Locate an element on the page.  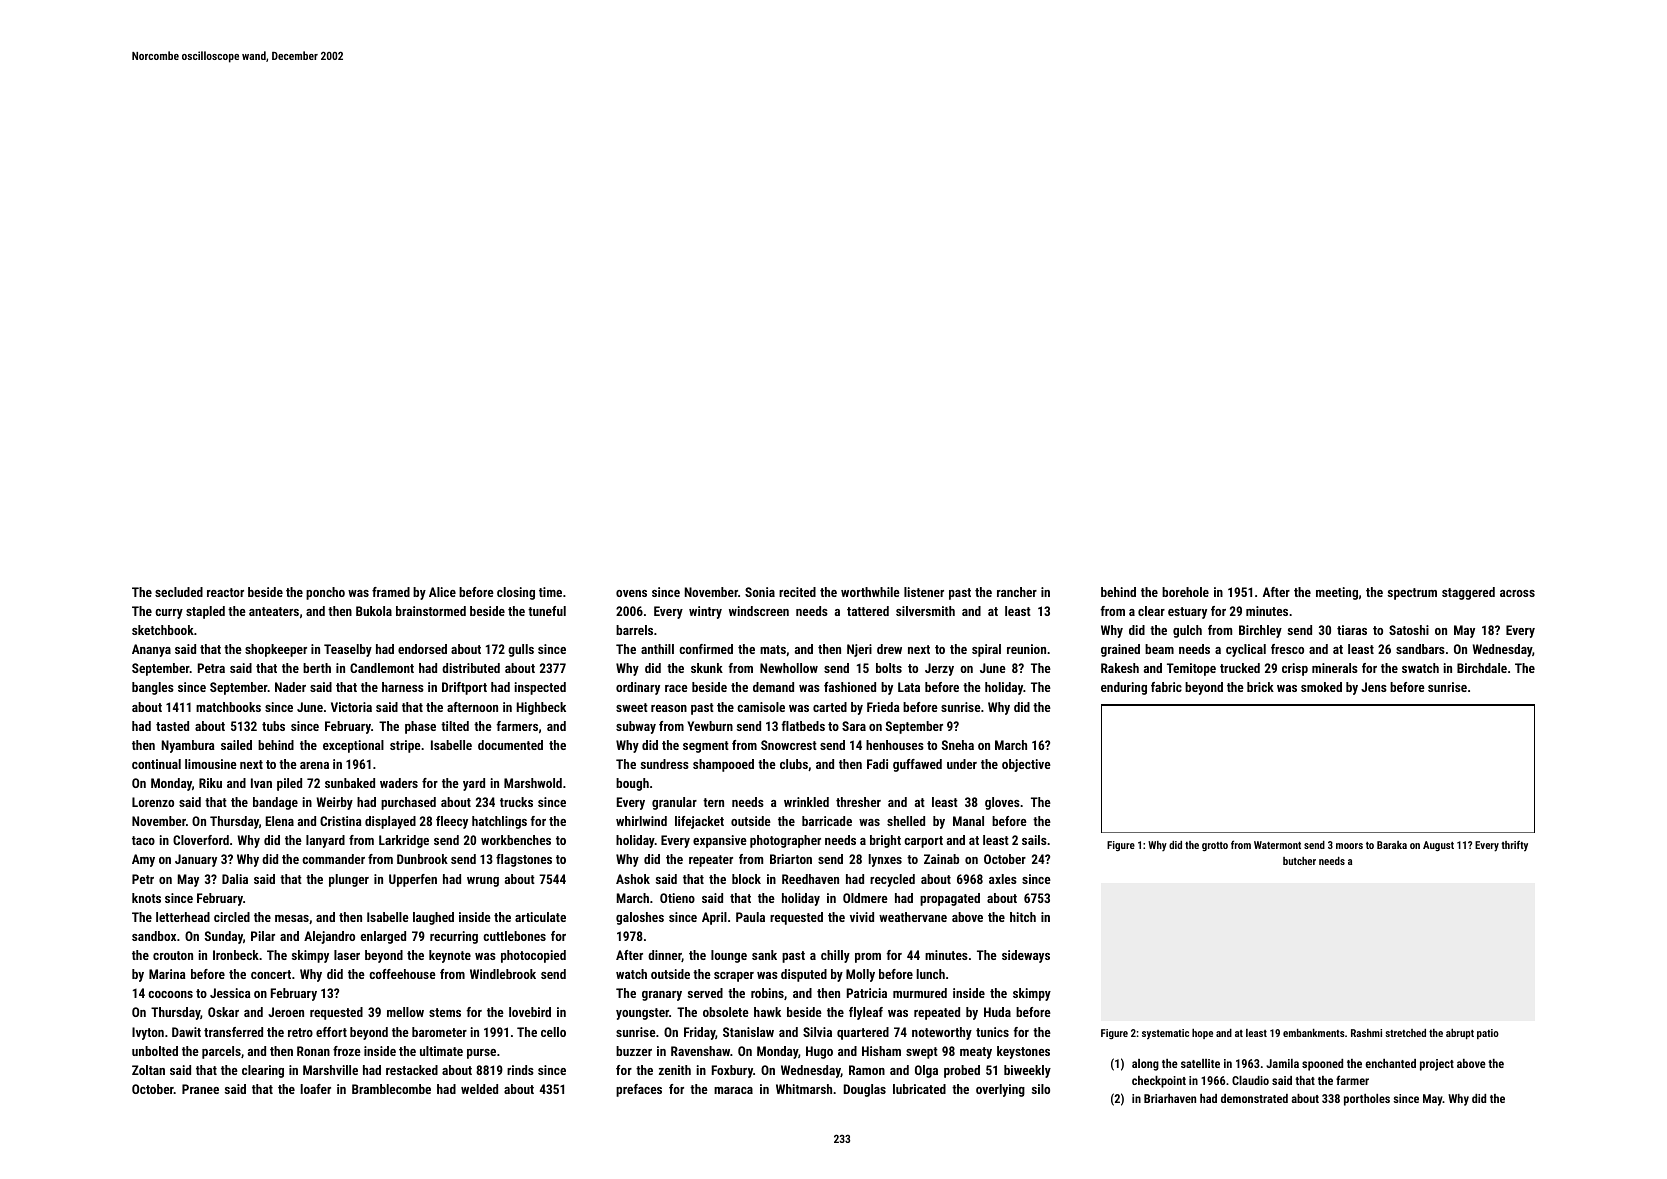
Victoria is located at coordinates (351, 707).
